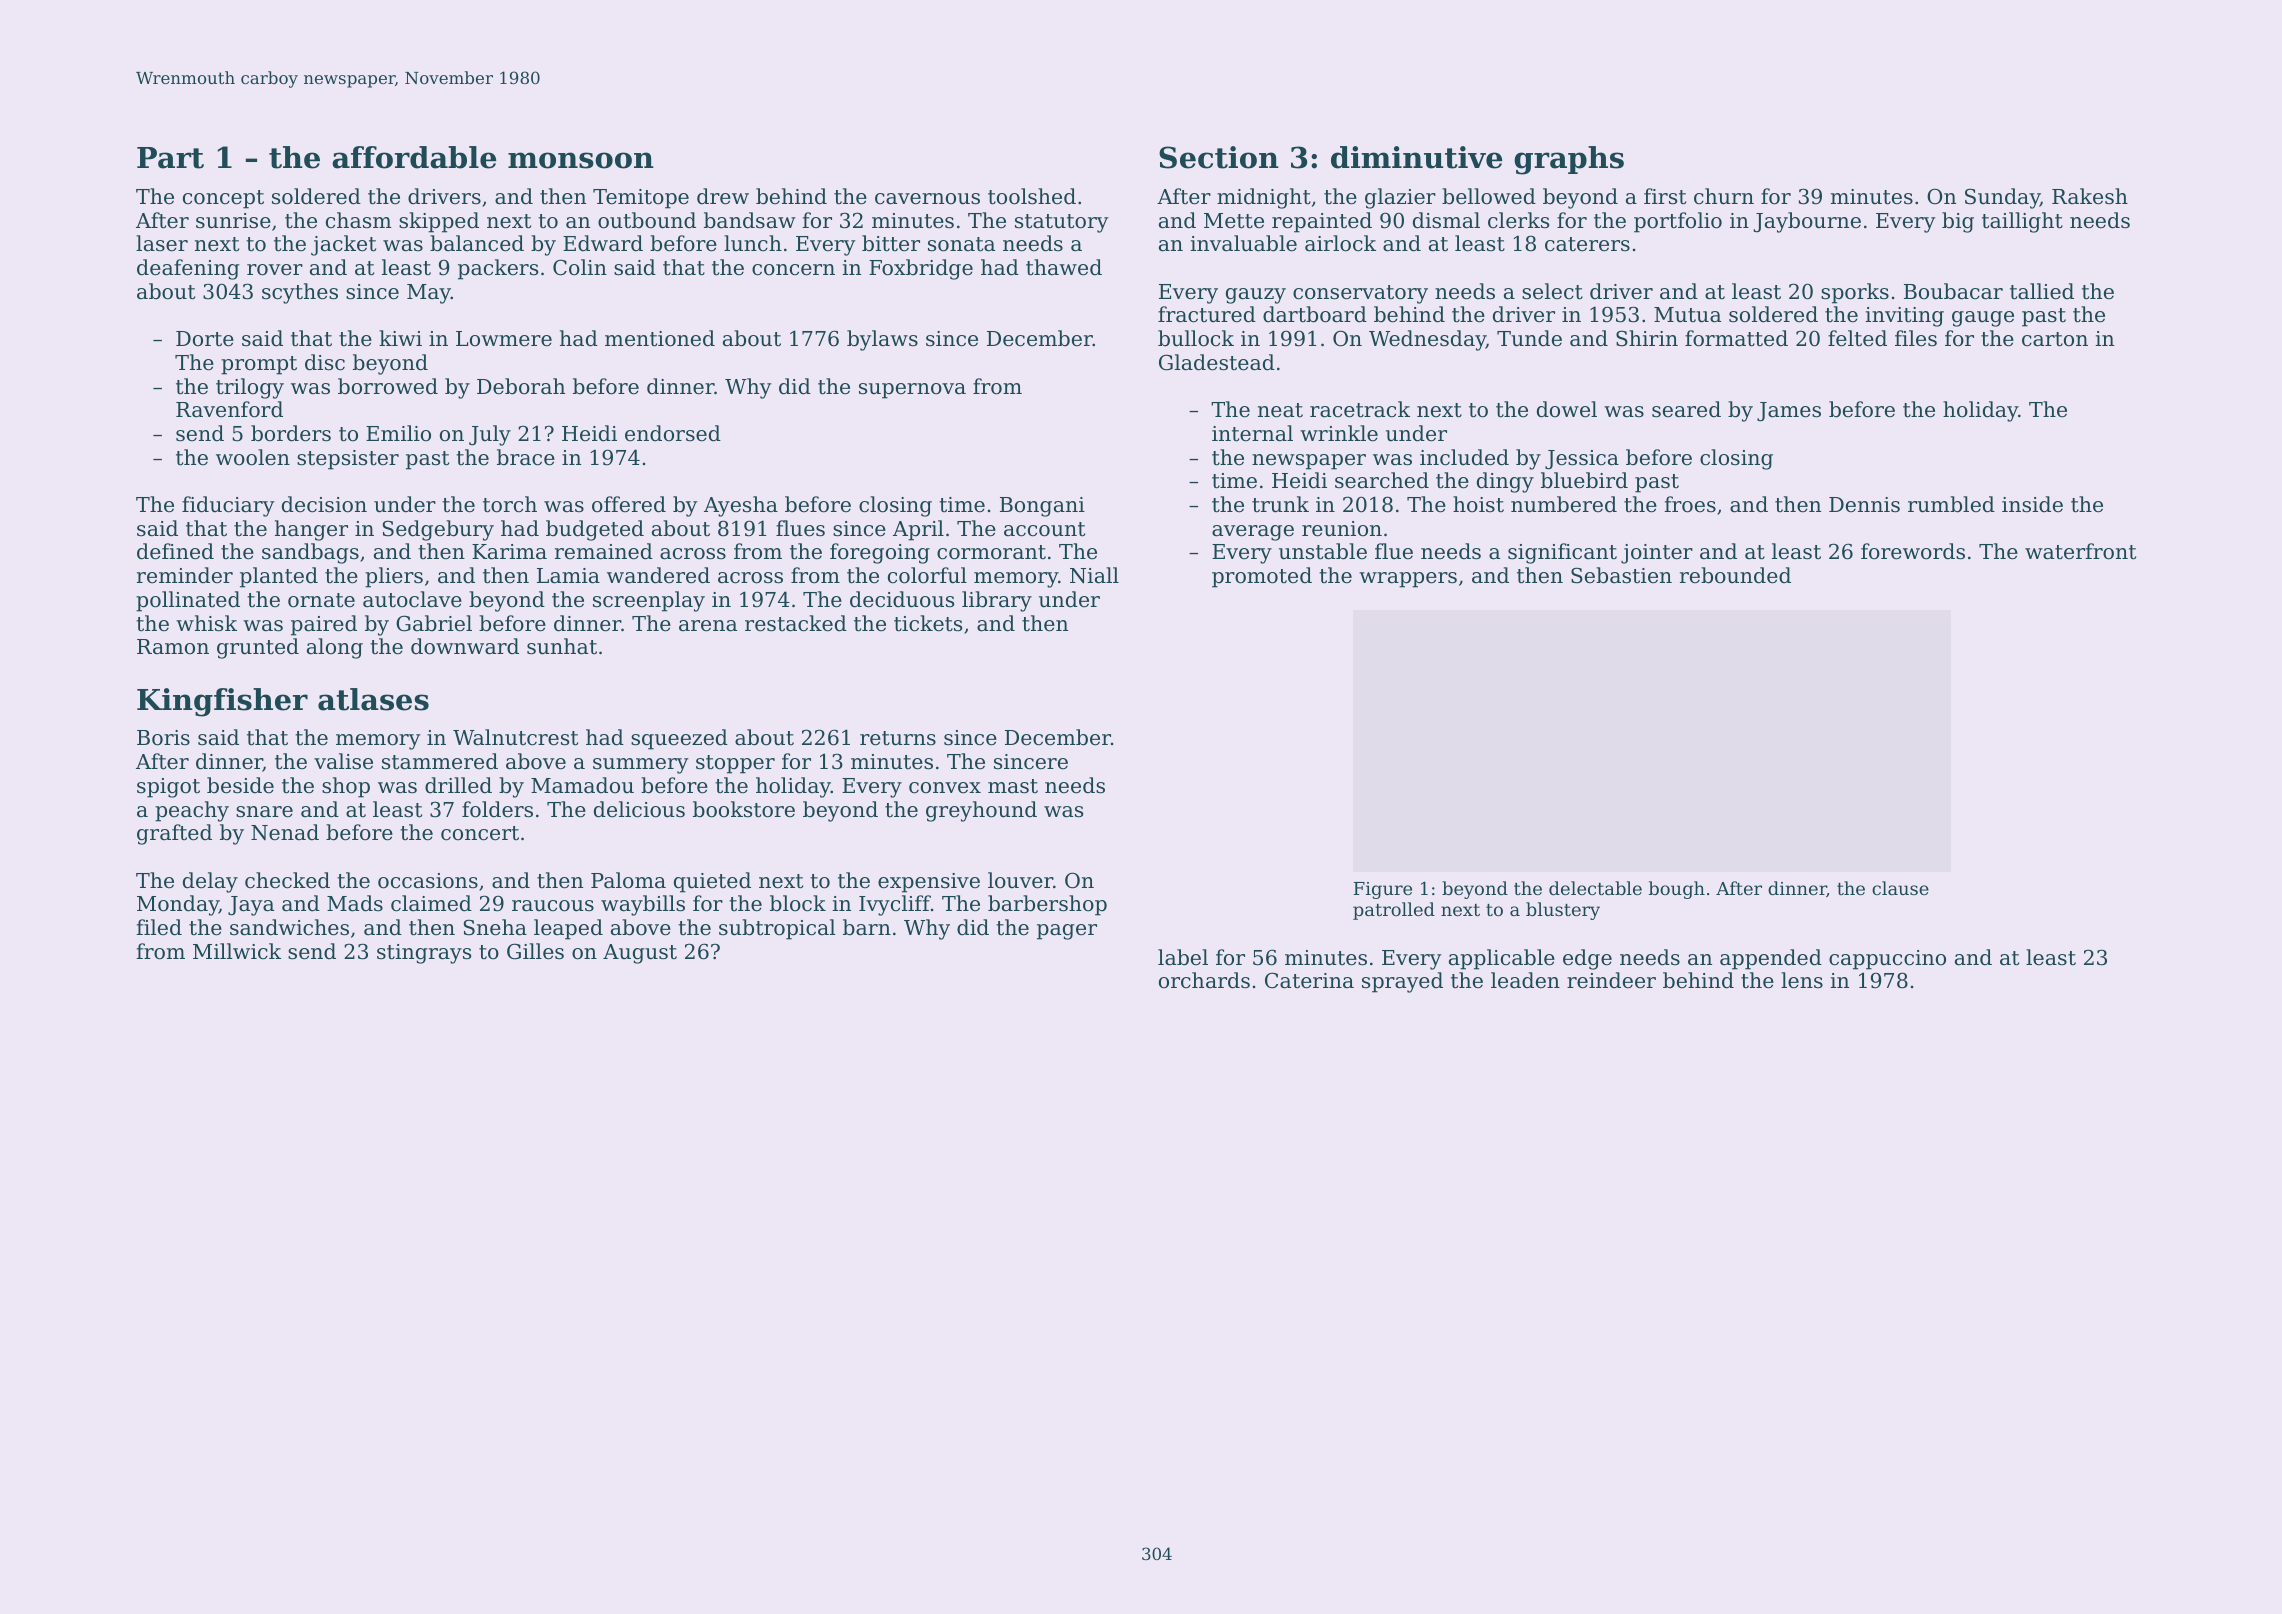  Describe the element at coordinates (510, 504) in the image. I see `torch` at that location.
